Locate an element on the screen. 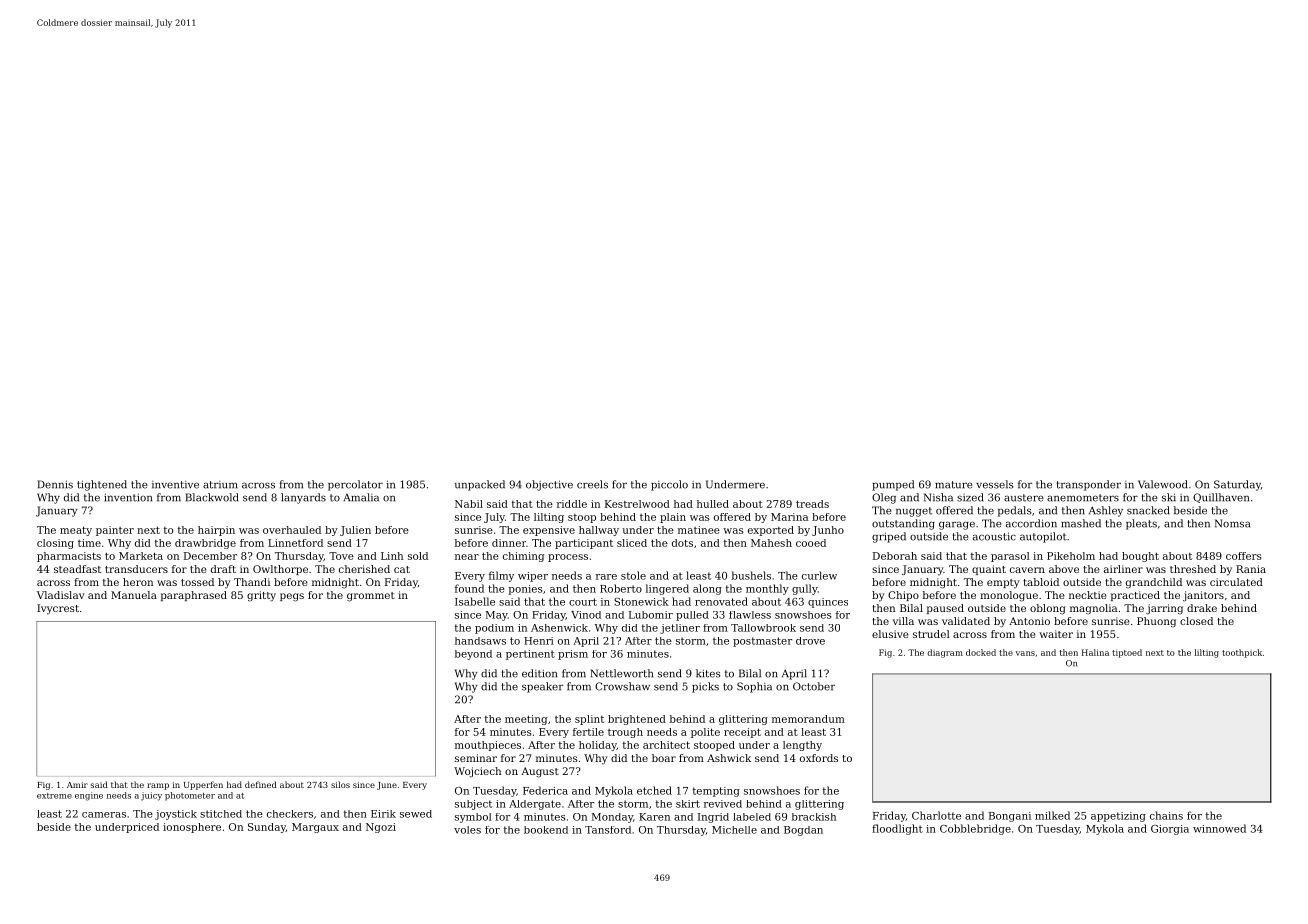 The height and width of the screenshot is (924, 1308). Roberto is located at coordinates (621, 588).
